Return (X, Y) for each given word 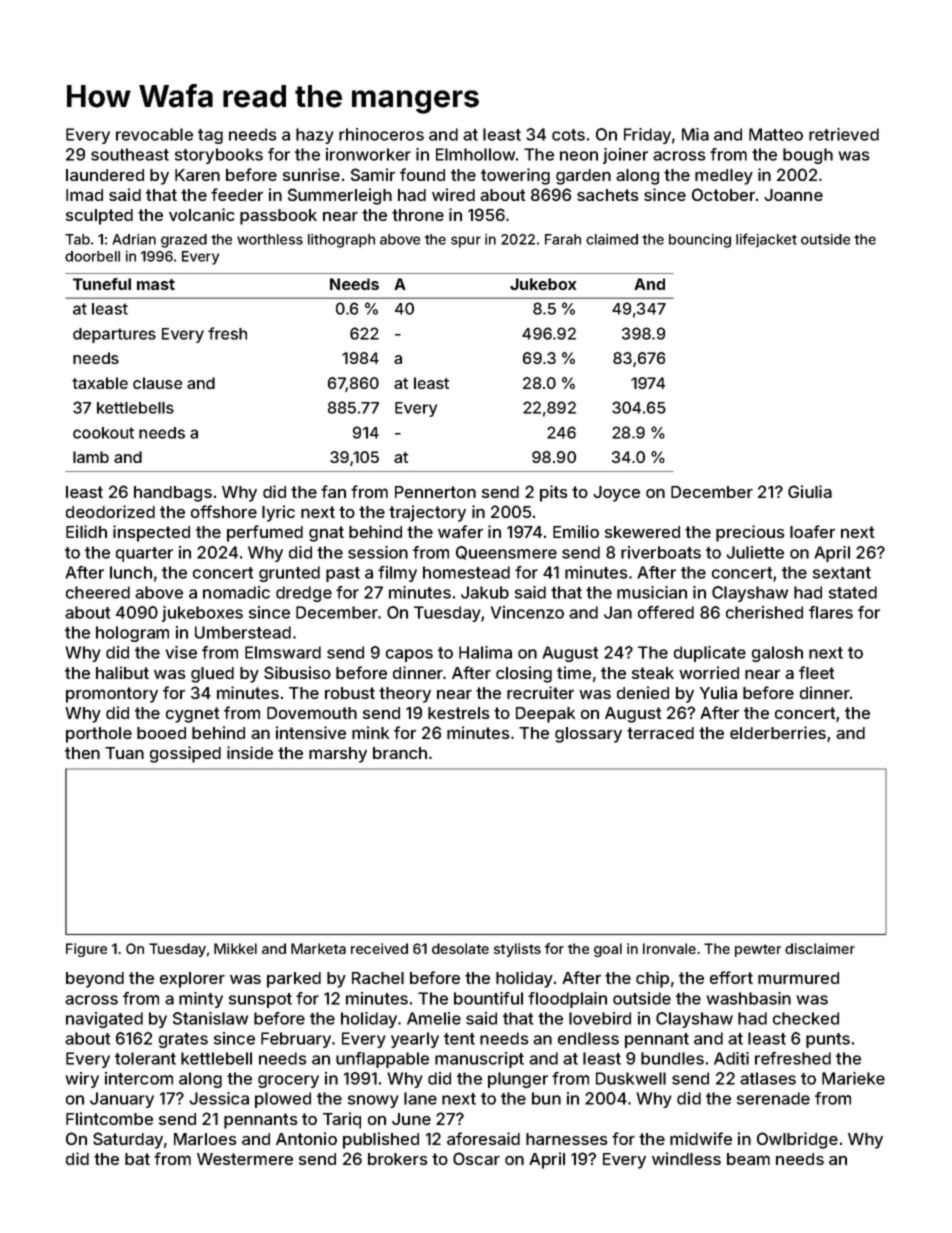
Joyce (616, 494)
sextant (842, 573)
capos (409, 655)
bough (808, 156)
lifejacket (766, 240)
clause (157, 383)
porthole (99, 735)
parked (294, 980)
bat (137, 1159)
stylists (517, 950)
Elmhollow (475, 154)
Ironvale (669, 948)
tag (210, 136)
